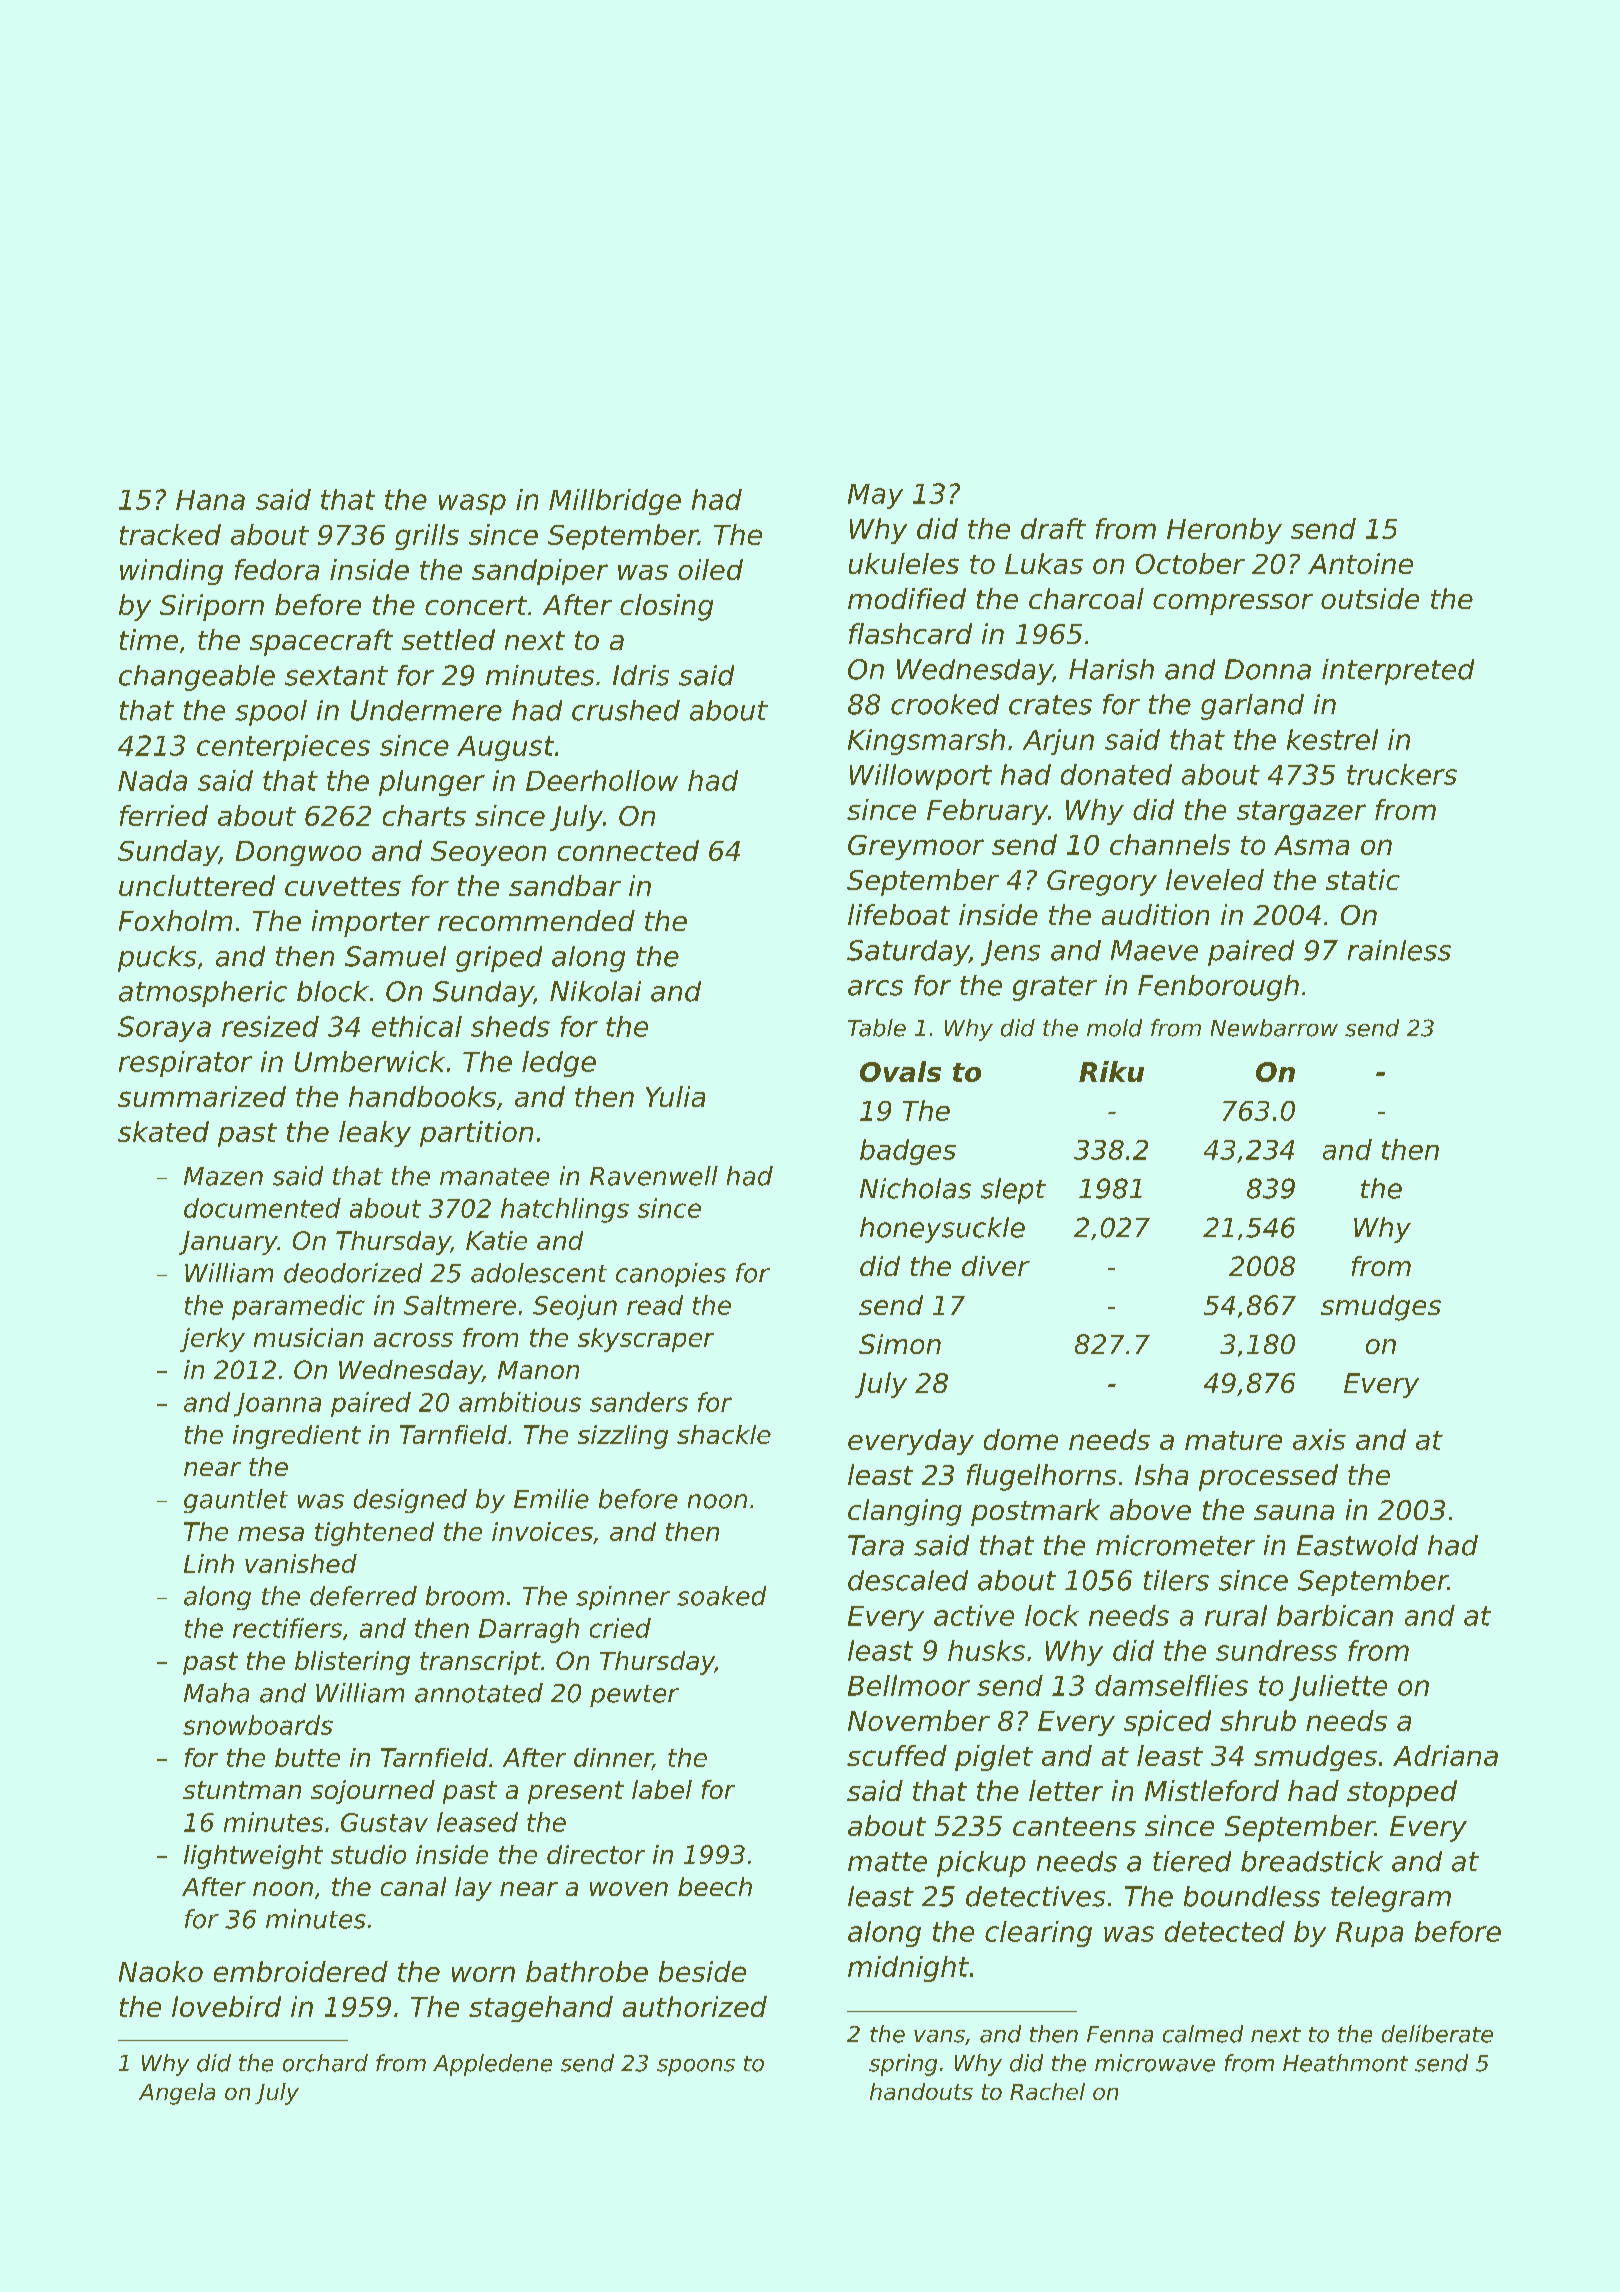 The width and height of the screenshot is (1620, 2292). What do you see at coordinates (477, 1822) in the screenshot?
I see `leased` at bounding box center [477, 1822].
